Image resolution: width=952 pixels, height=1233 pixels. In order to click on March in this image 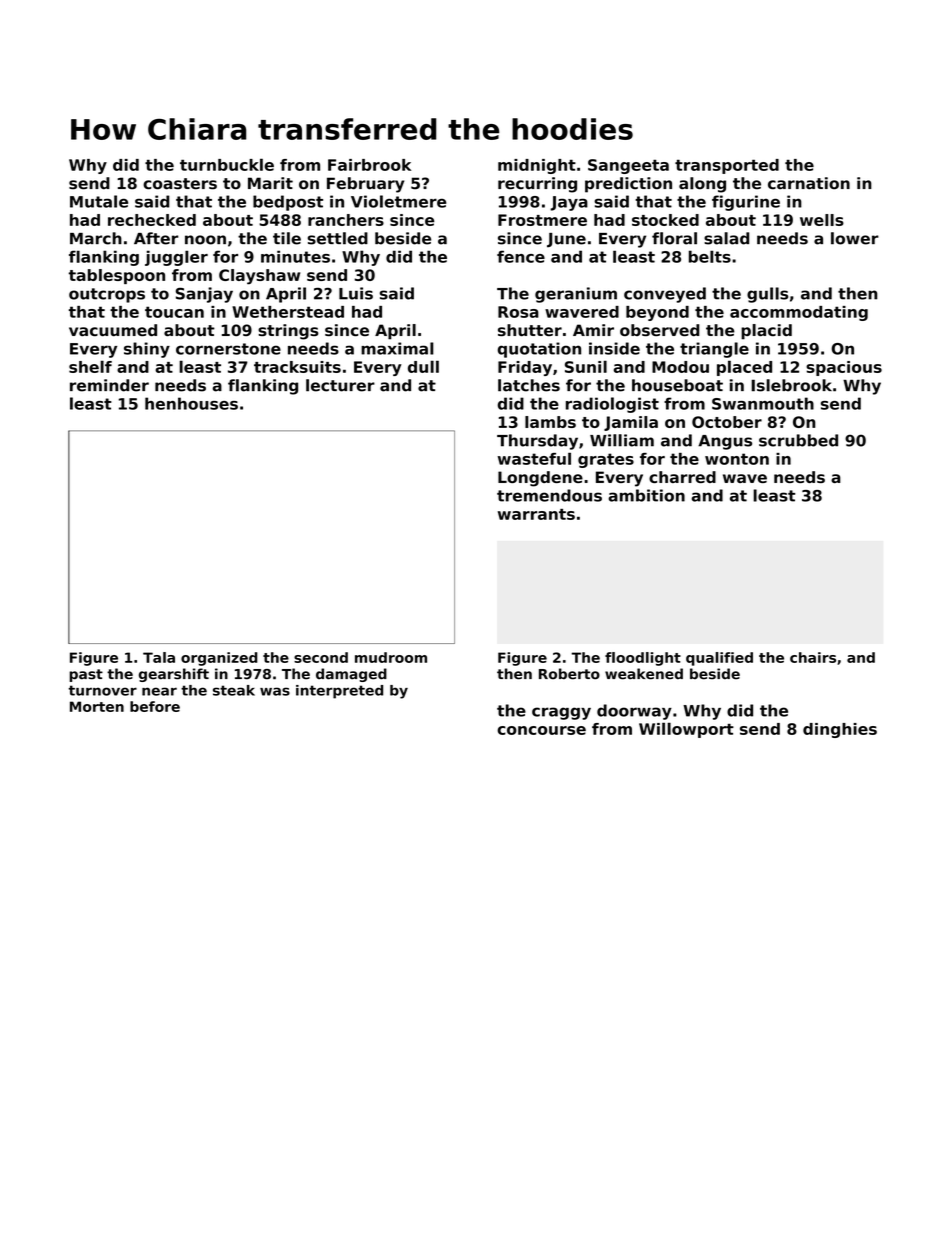, I will do `click(96, 238)`.
